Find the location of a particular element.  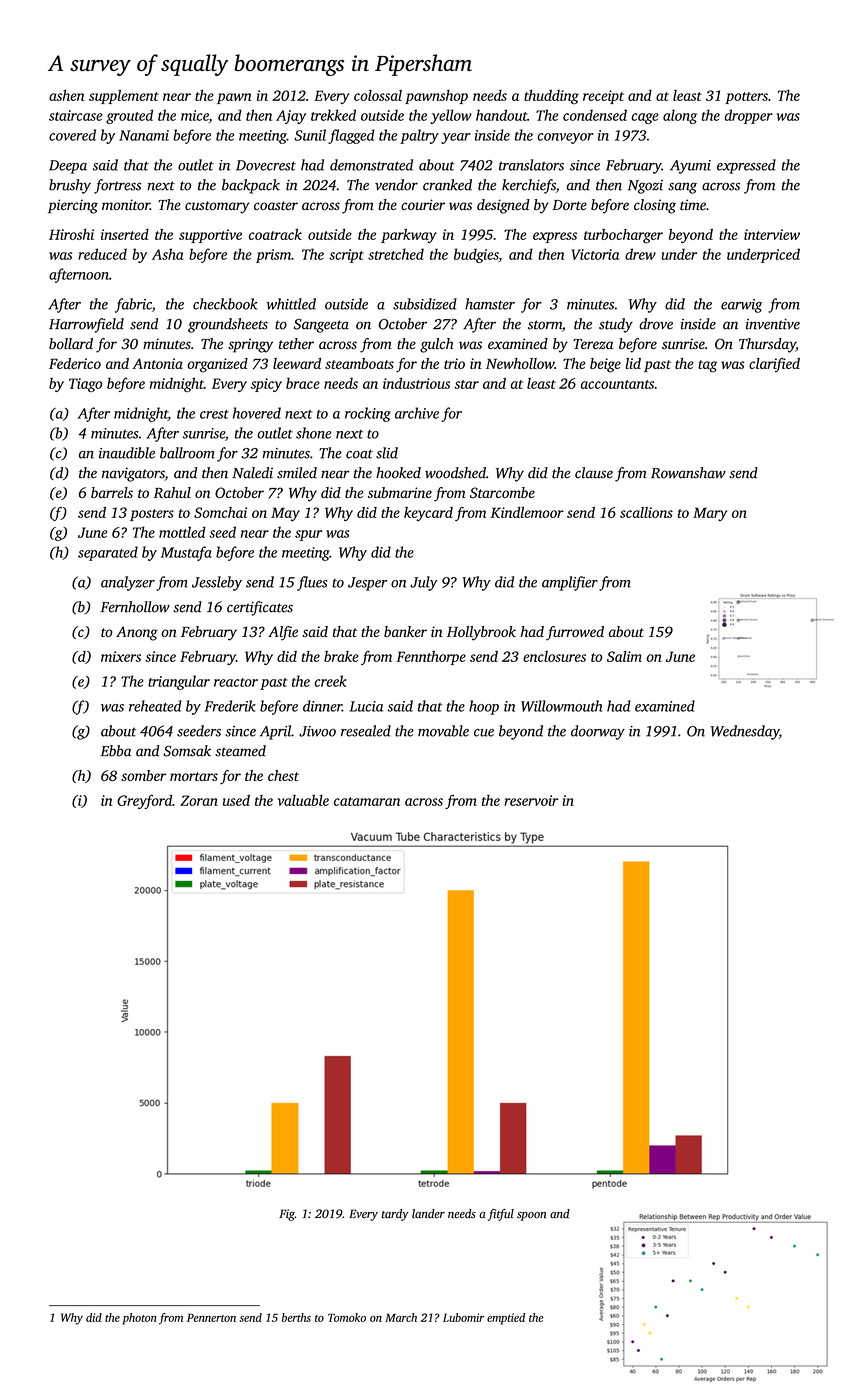

Greyford is located at coordinates (144, 801).
